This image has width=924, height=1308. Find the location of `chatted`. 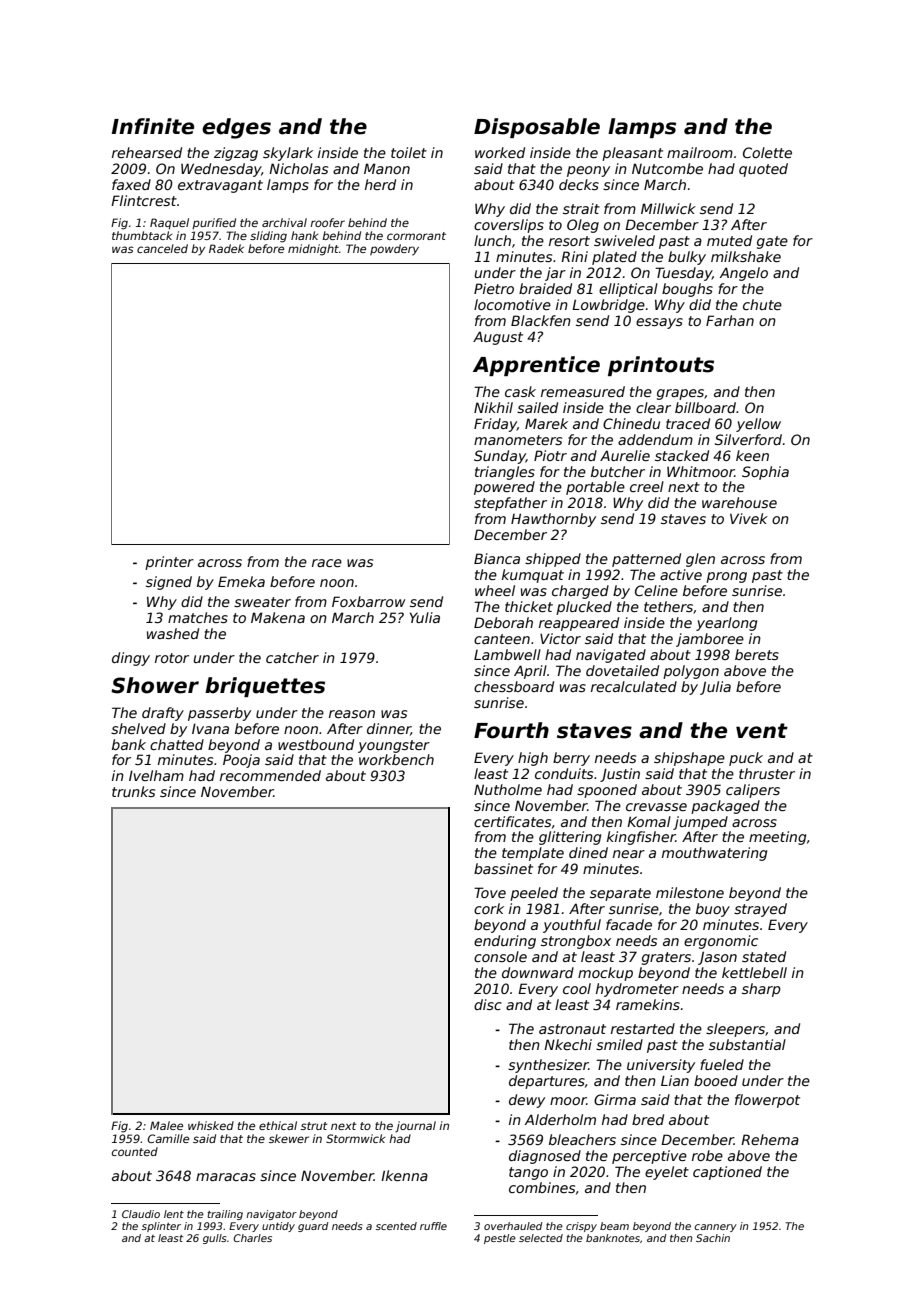

chatted is located at coordinates (177, 744).
